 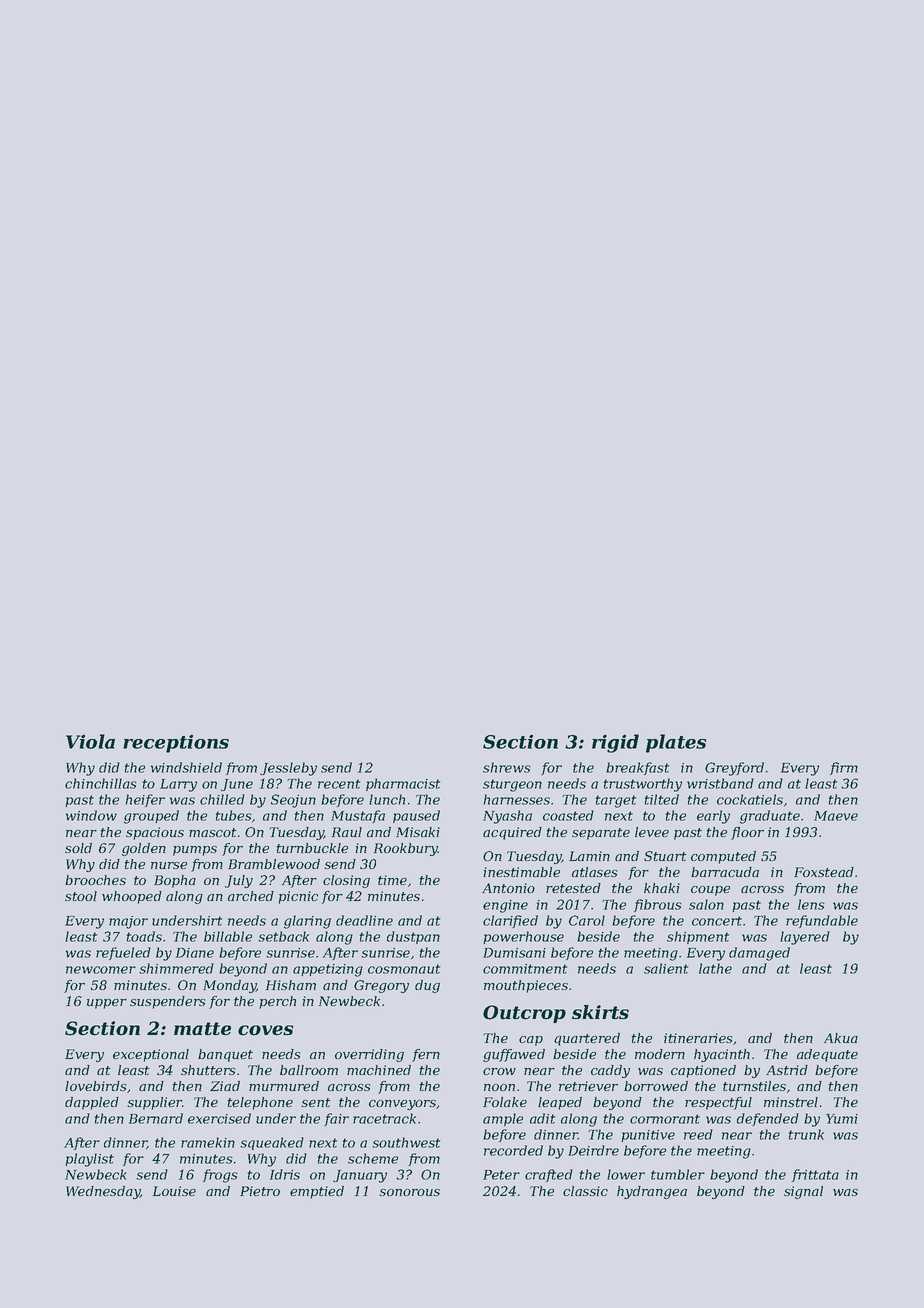 I want to click on recorded, so click(x=513, y=1150).
